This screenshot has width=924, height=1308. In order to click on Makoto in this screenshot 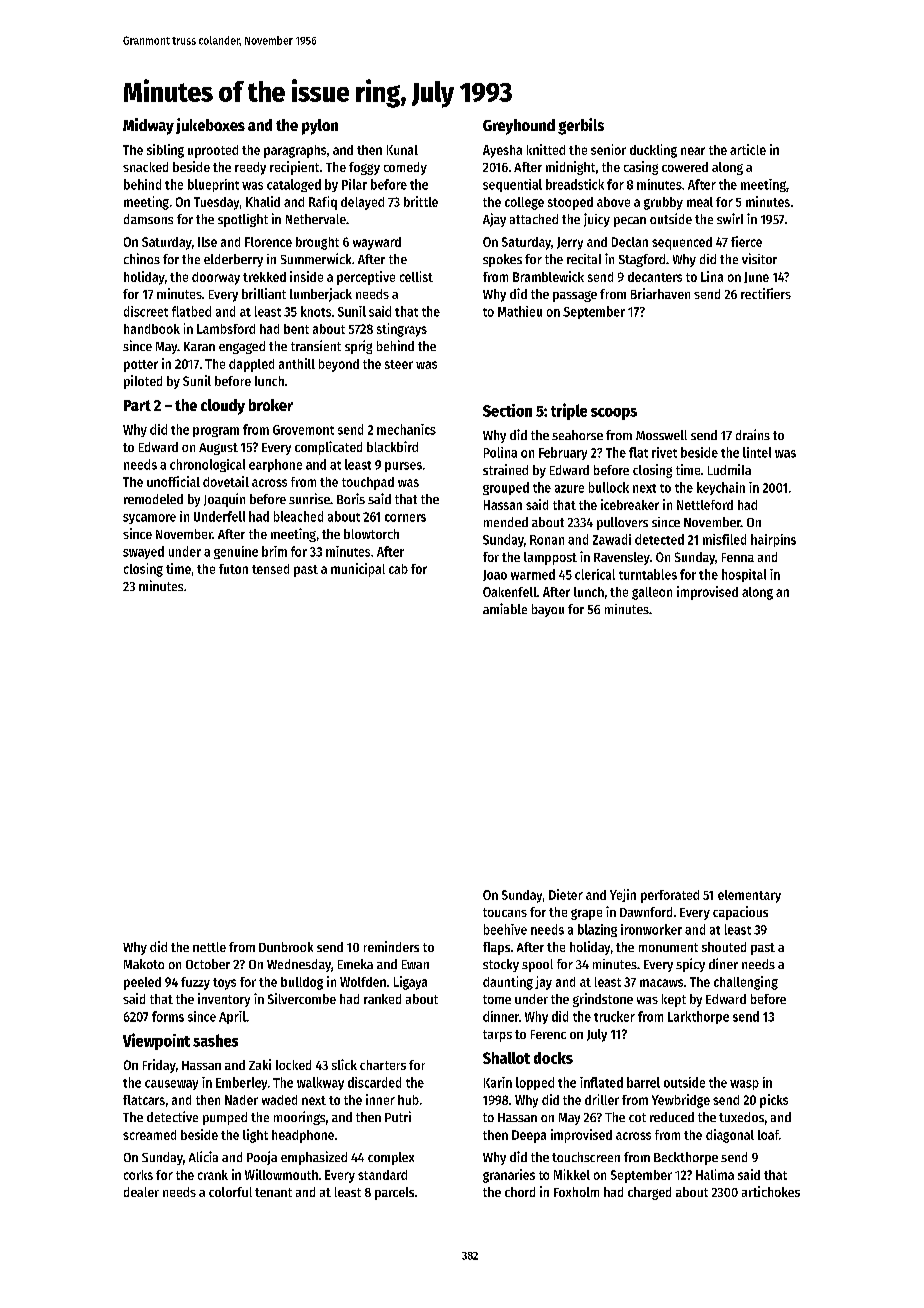, I will do `click(144, 964)`.
